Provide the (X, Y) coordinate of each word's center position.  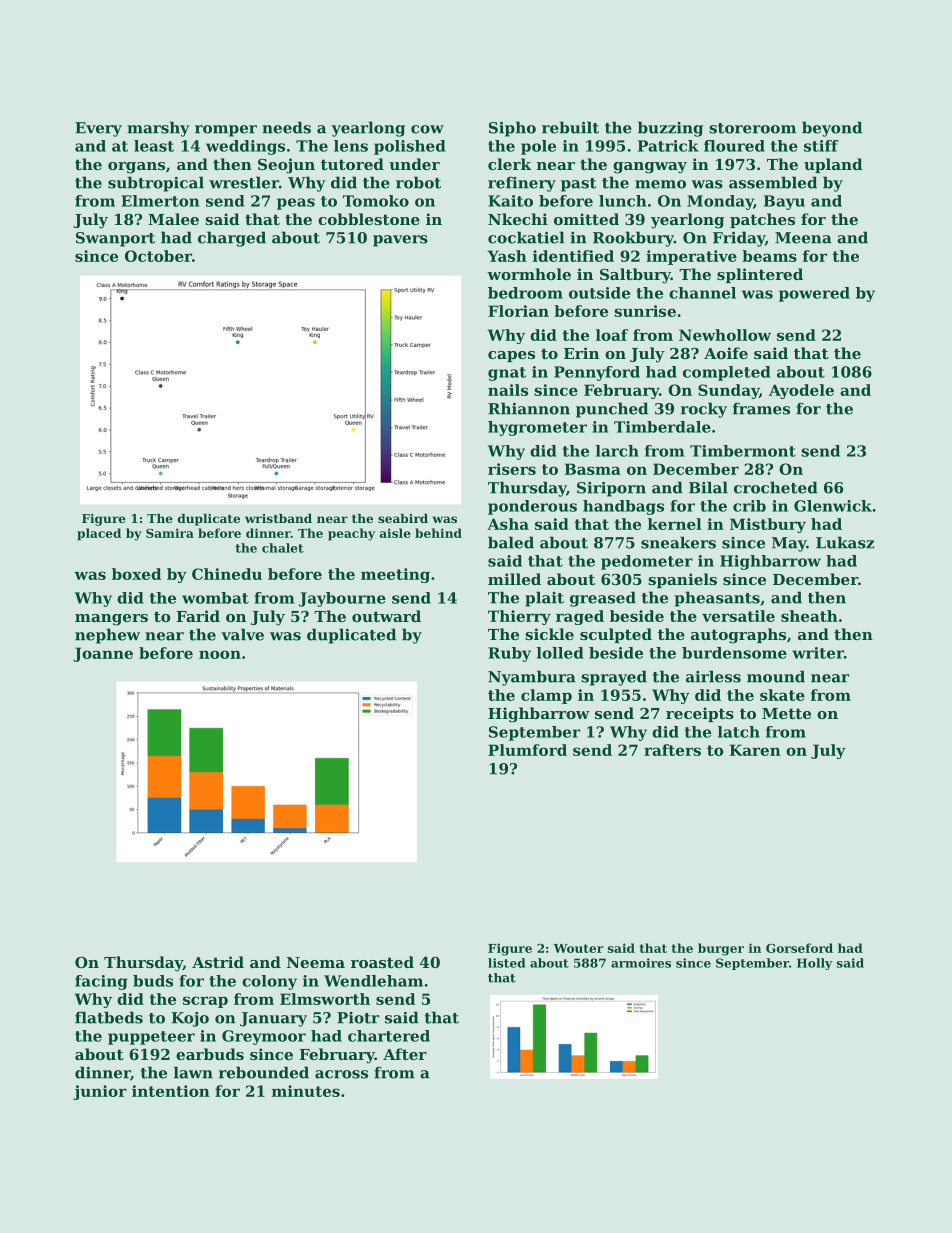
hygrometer (537, 428)
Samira (170, 533)
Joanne (103, 654)
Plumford (527, 750)
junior (100, 1092)
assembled (773, 182)
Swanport (115, 239)
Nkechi (518, 219)
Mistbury (768, 525)
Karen (755, 750)
